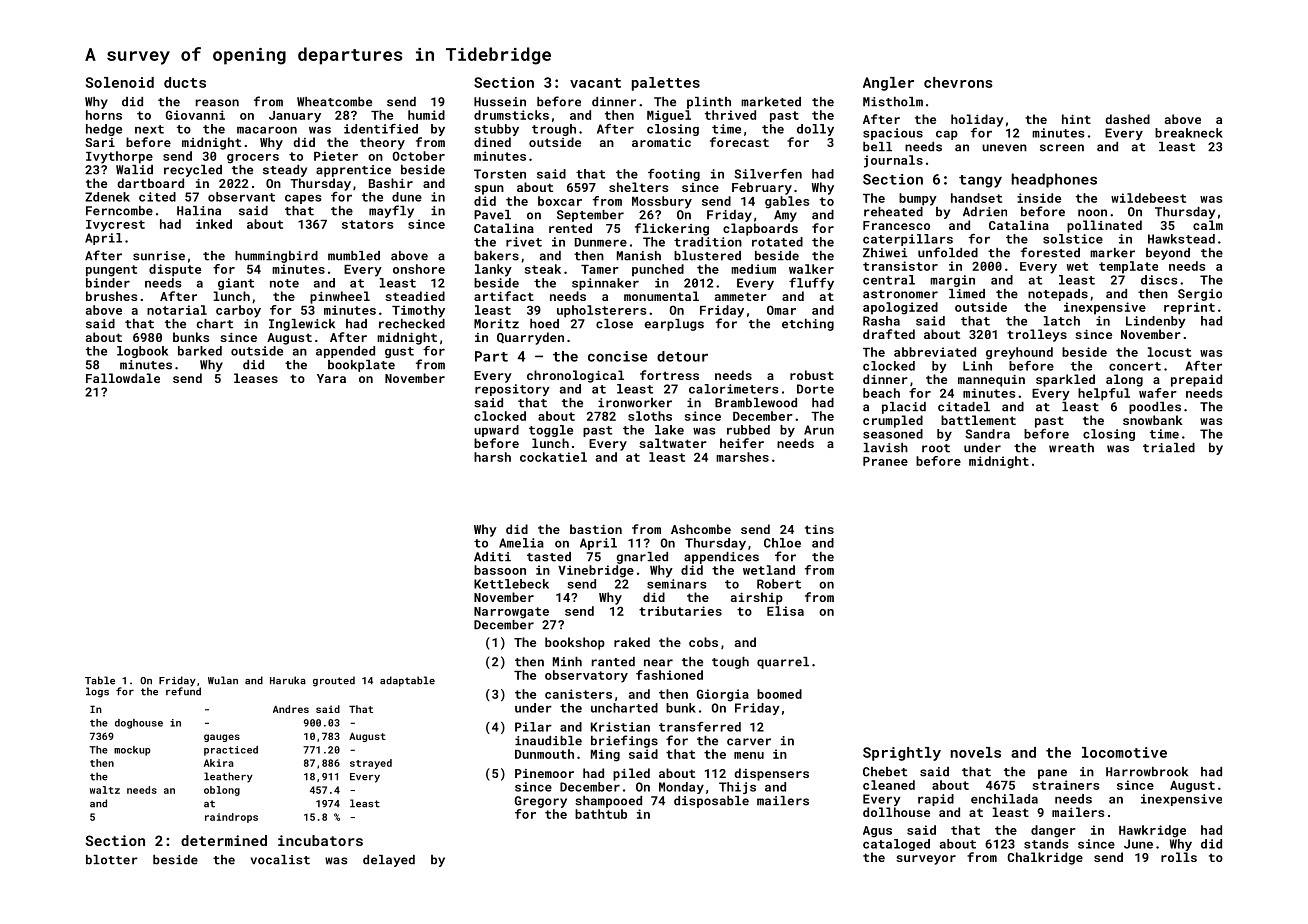  Describe the element at coordinates (595, 83) in the page. I see `vacant` at that location.
